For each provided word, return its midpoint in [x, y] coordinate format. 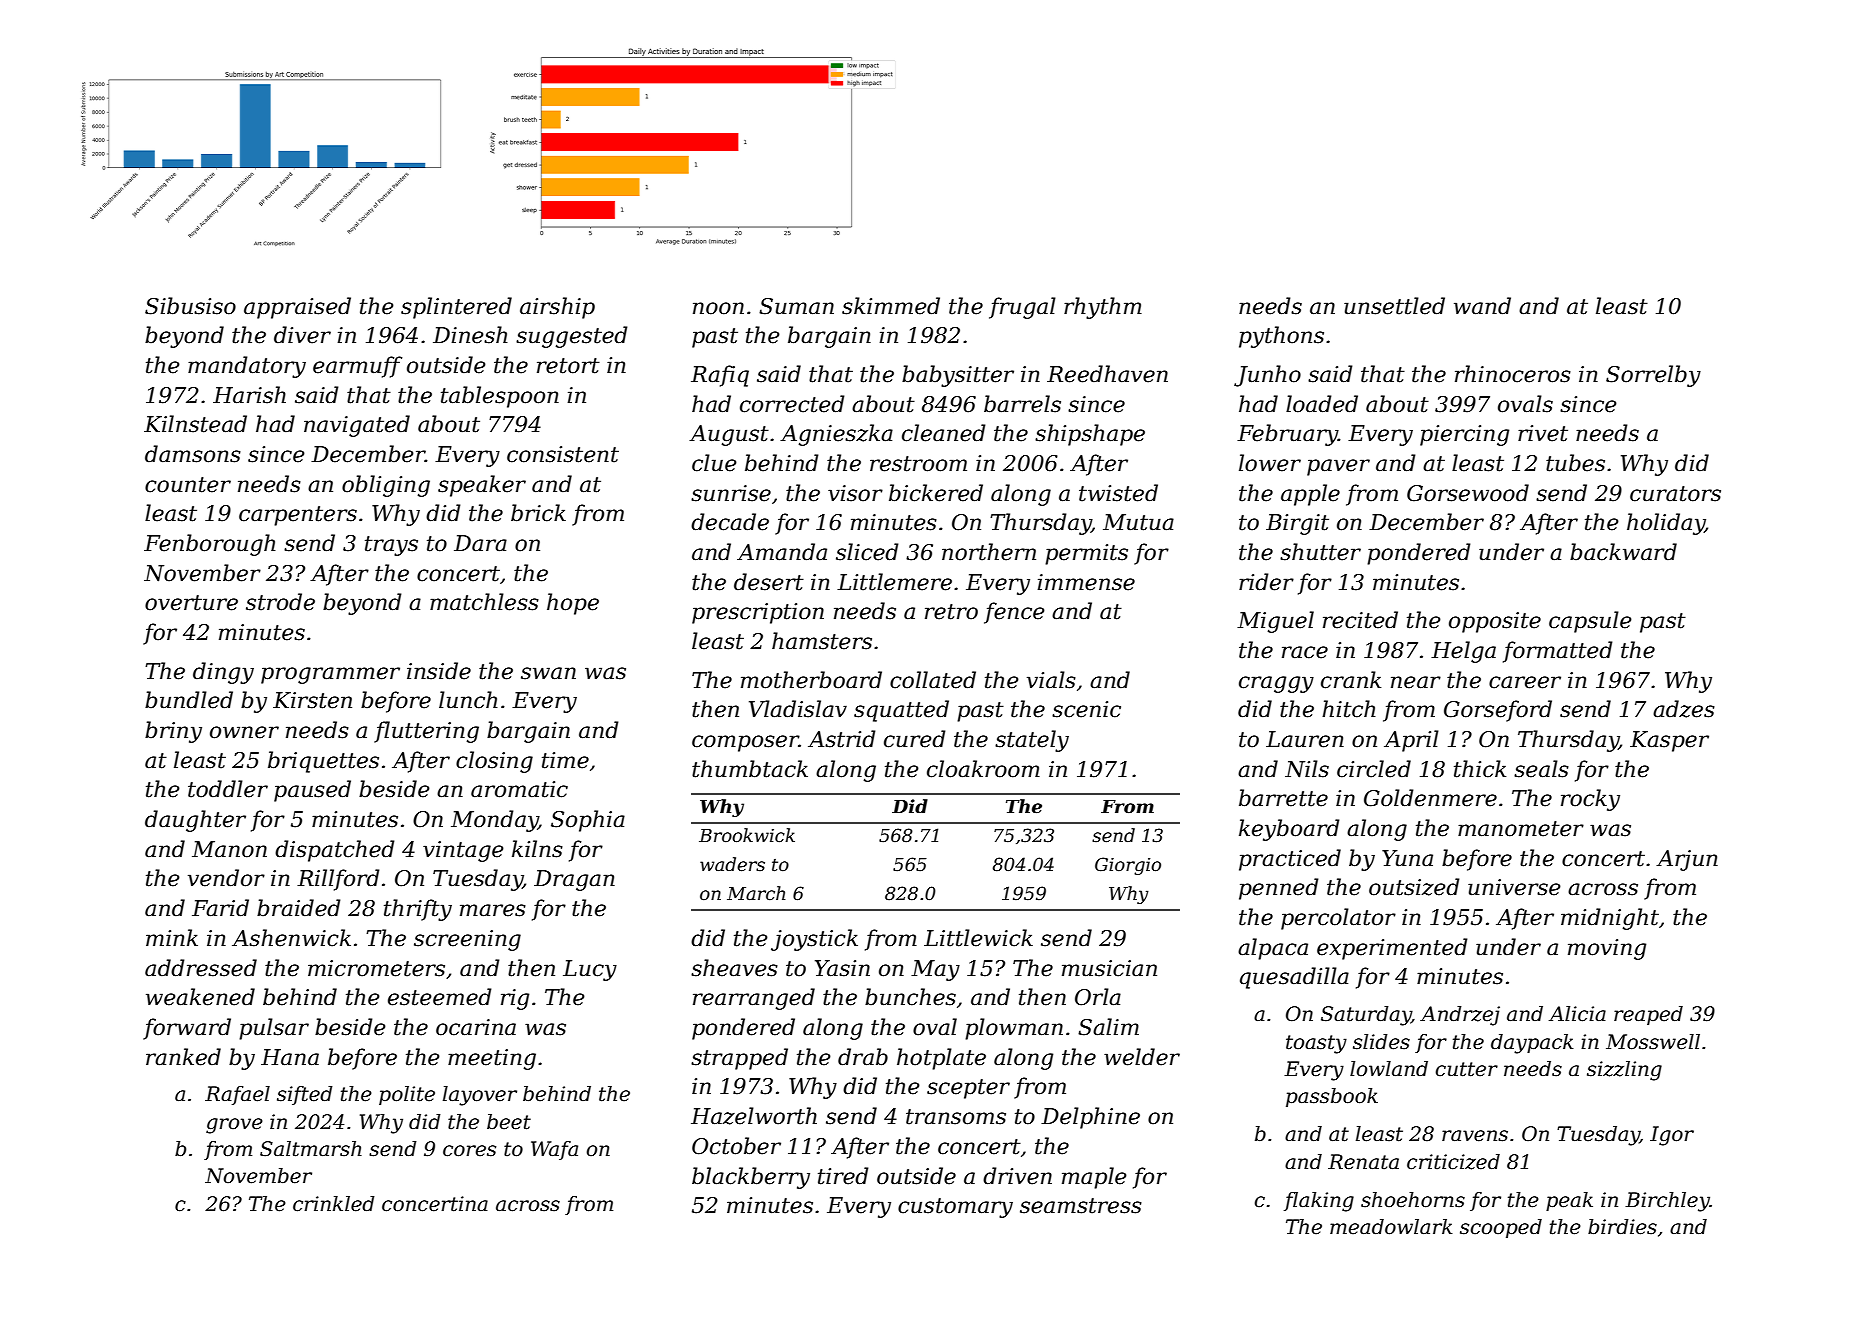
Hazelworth [754, 1116]
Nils [1307, 769]
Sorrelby [1653, 376]
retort [568, 366]
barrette [1283, 798]
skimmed [891, 306]
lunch [468, 700]
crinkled [334, 1204]
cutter [1467, 1069]
